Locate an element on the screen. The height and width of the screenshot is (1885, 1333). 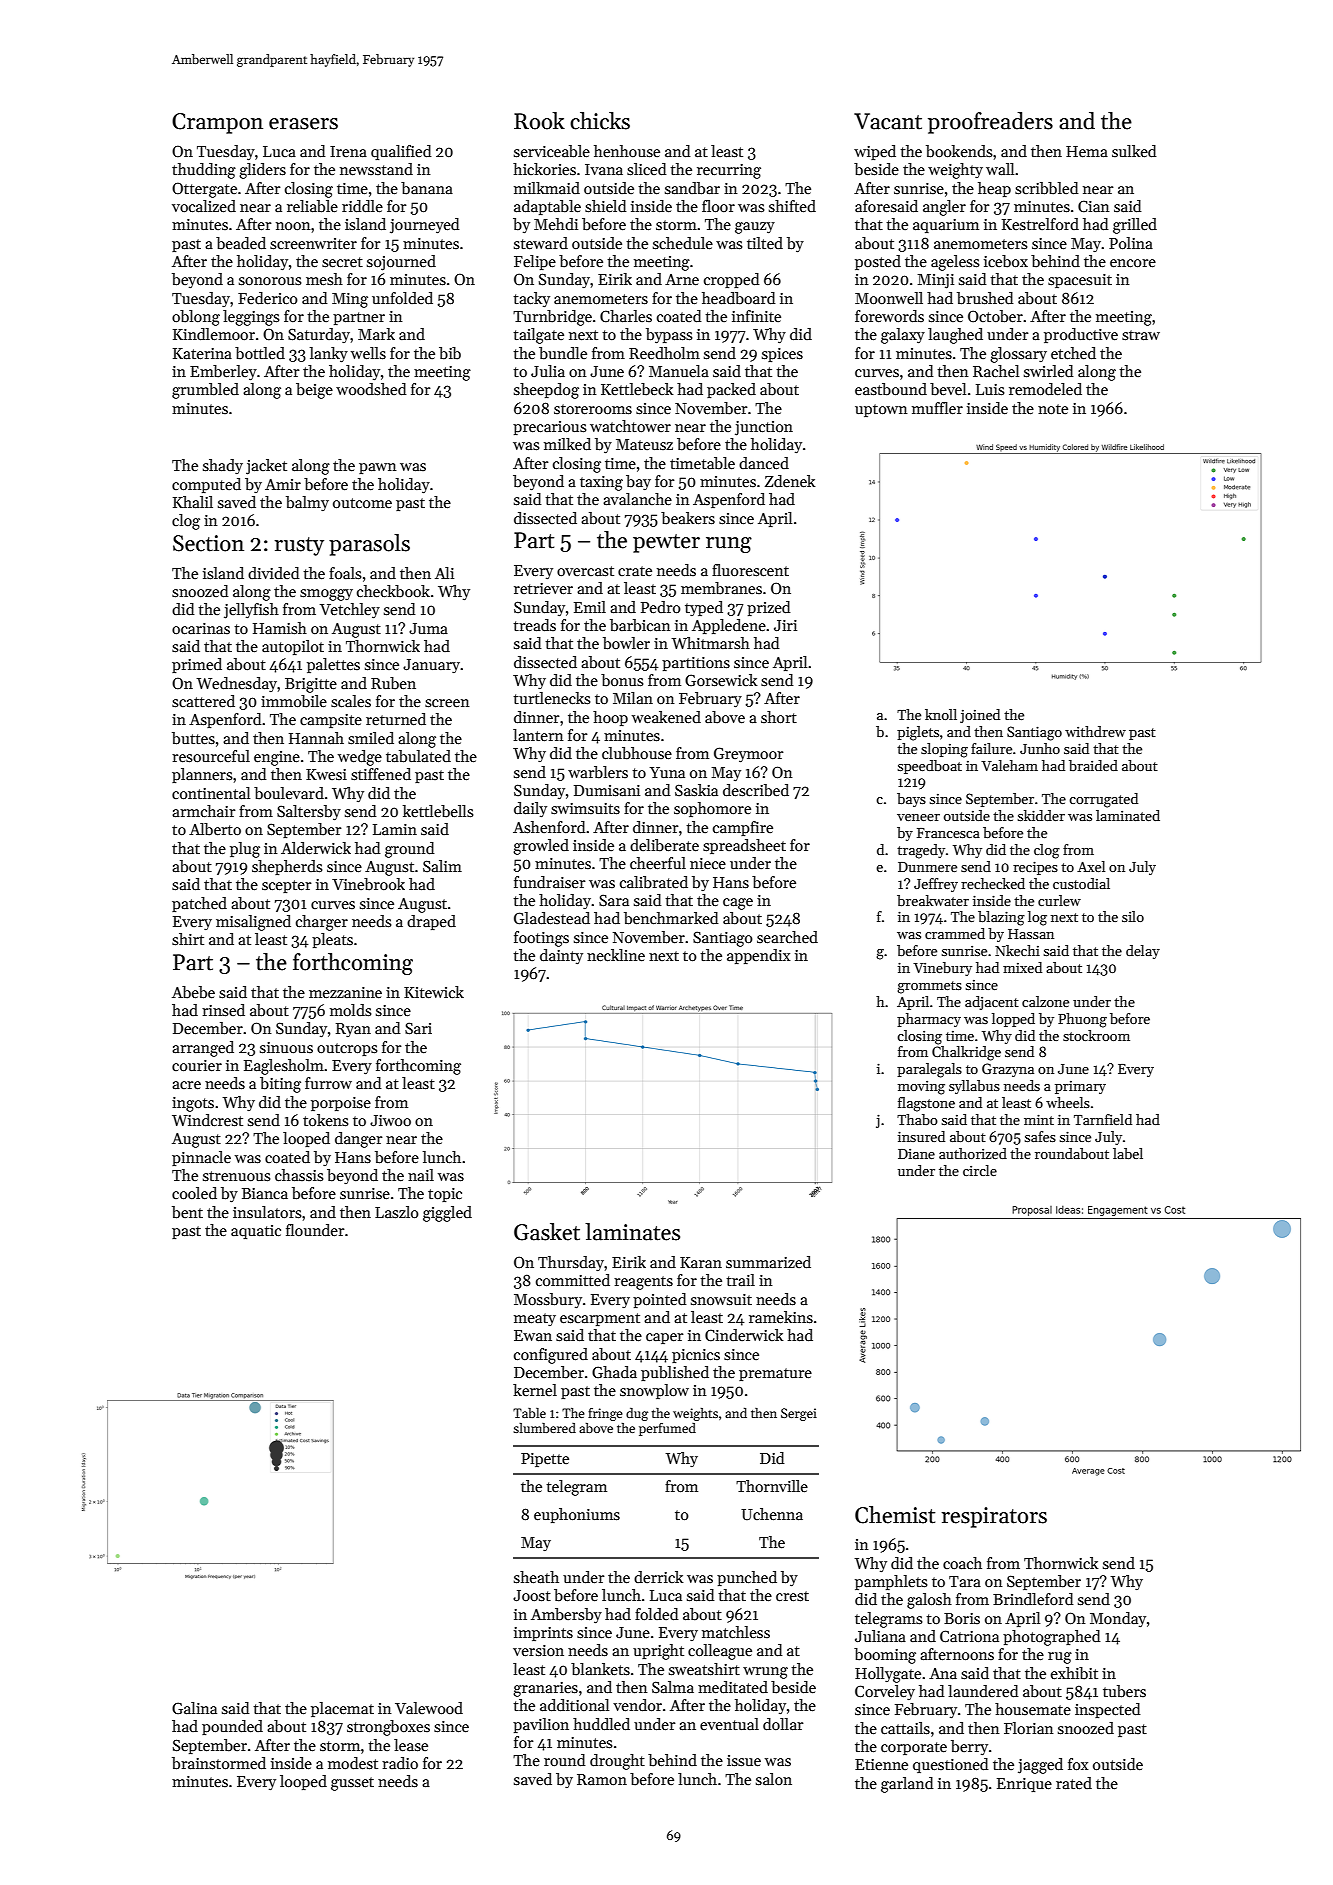
short is located at coordinates (779, 717).
